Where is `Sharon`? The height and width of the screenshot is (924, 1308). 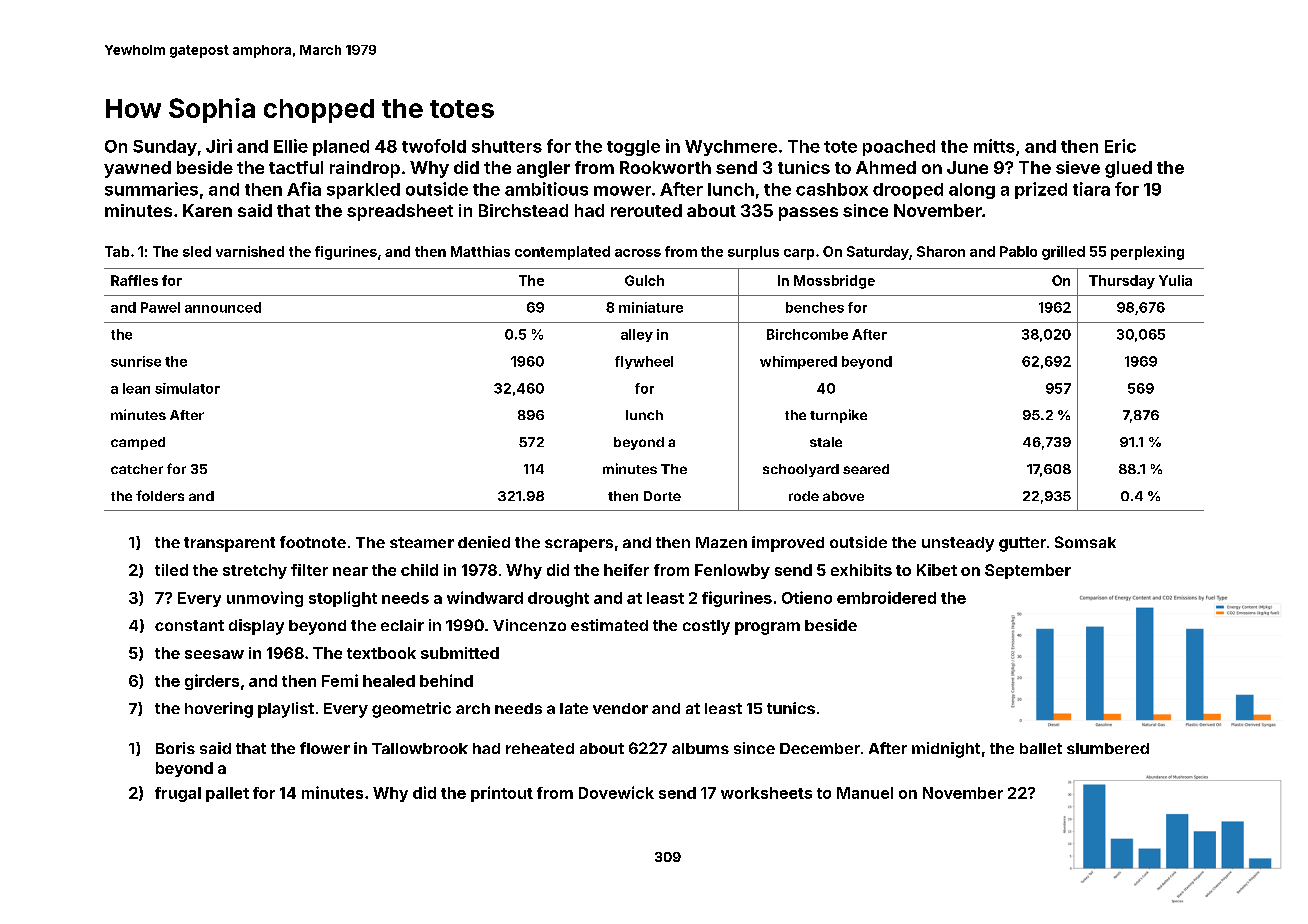
Sharon is located at coordinates (941, 251).
